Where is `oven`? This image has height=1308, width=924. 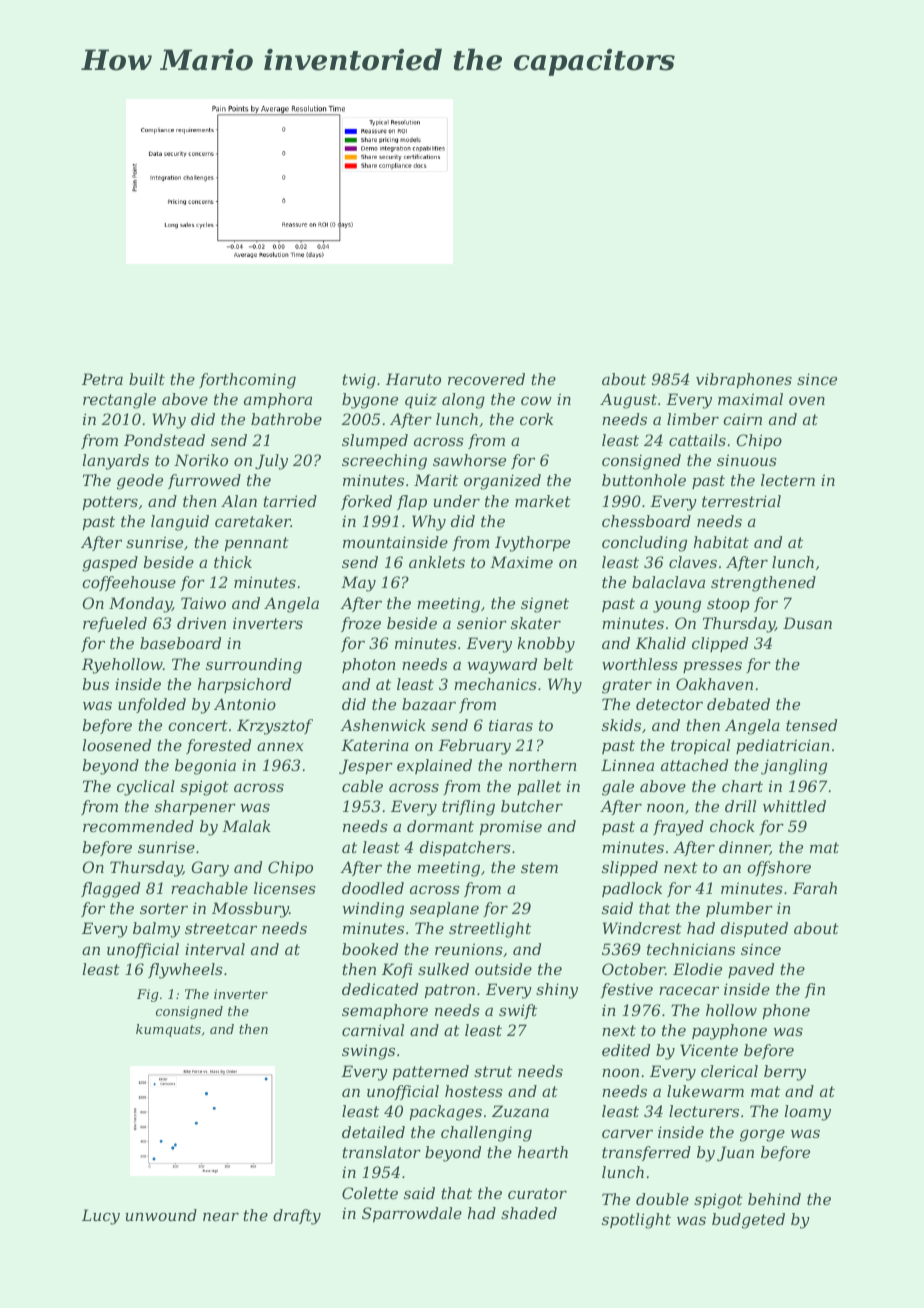 oven is located at coordinates (807, 400).
